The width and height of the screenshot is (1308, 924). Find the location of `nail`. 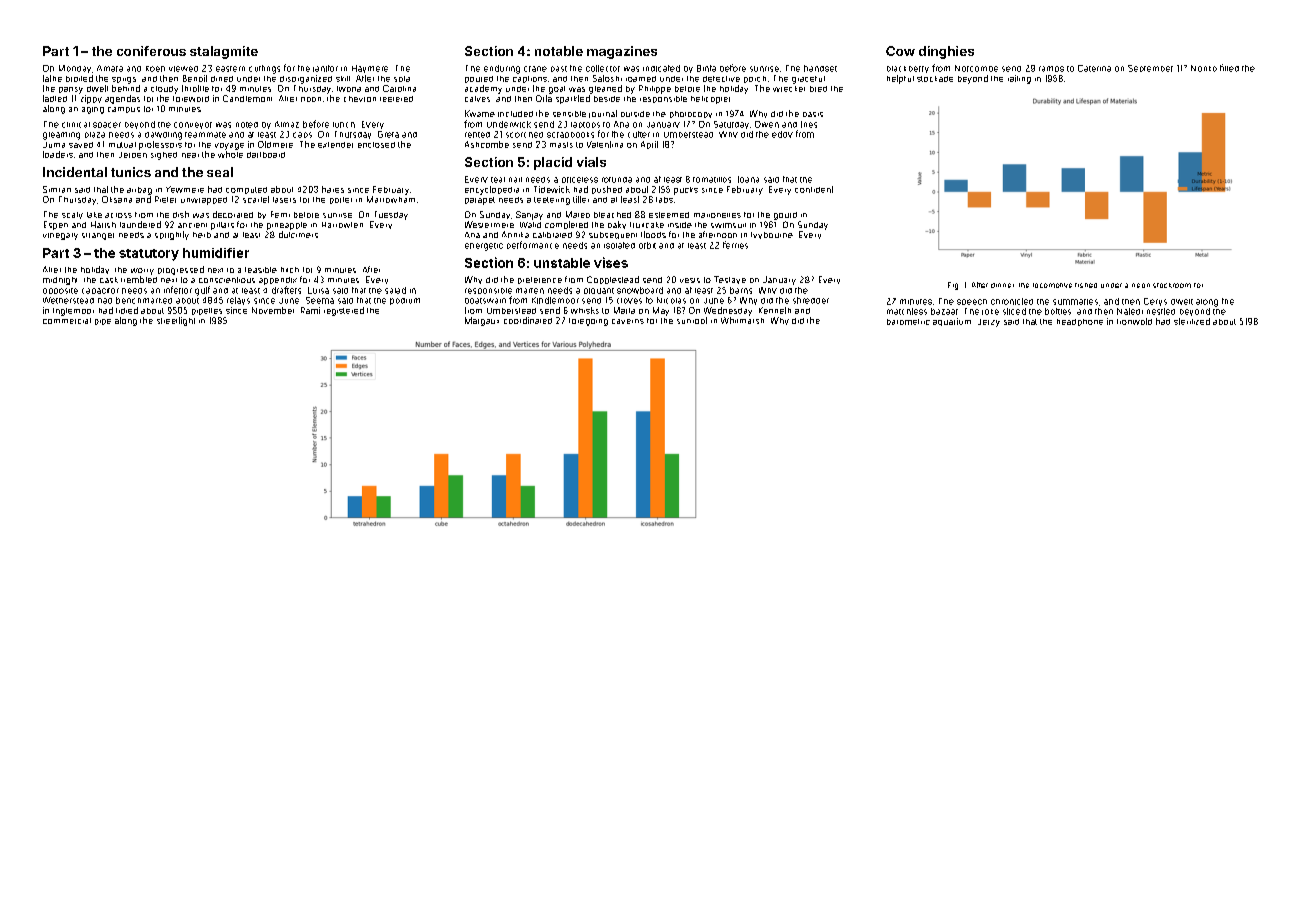

nail is located at coordinates (515, 180).
